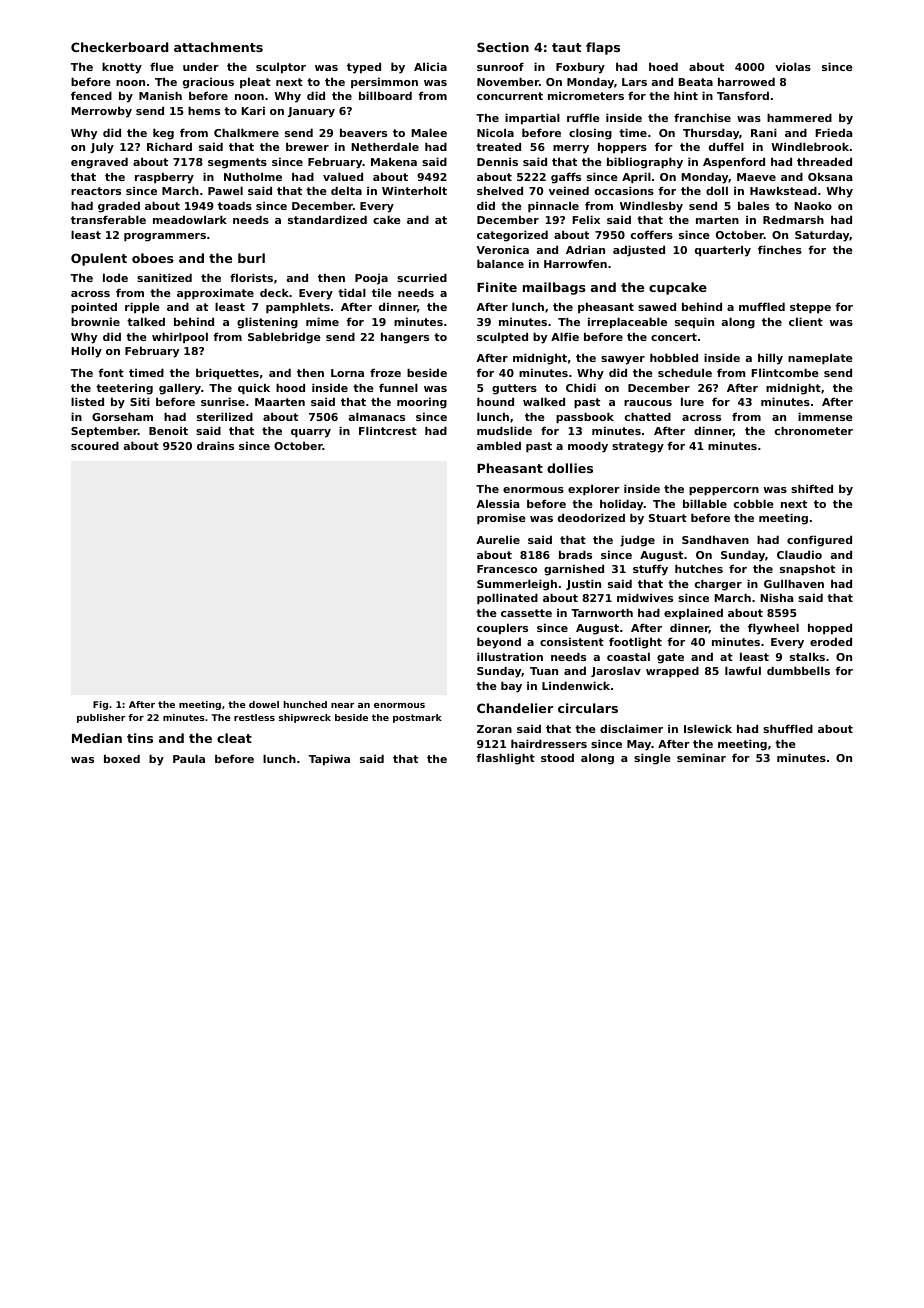 The height and width of the screenshot is (1308, 924). Describe the element at coordinates (422, 403) in the screenshot. I see `mooring` at that location.
